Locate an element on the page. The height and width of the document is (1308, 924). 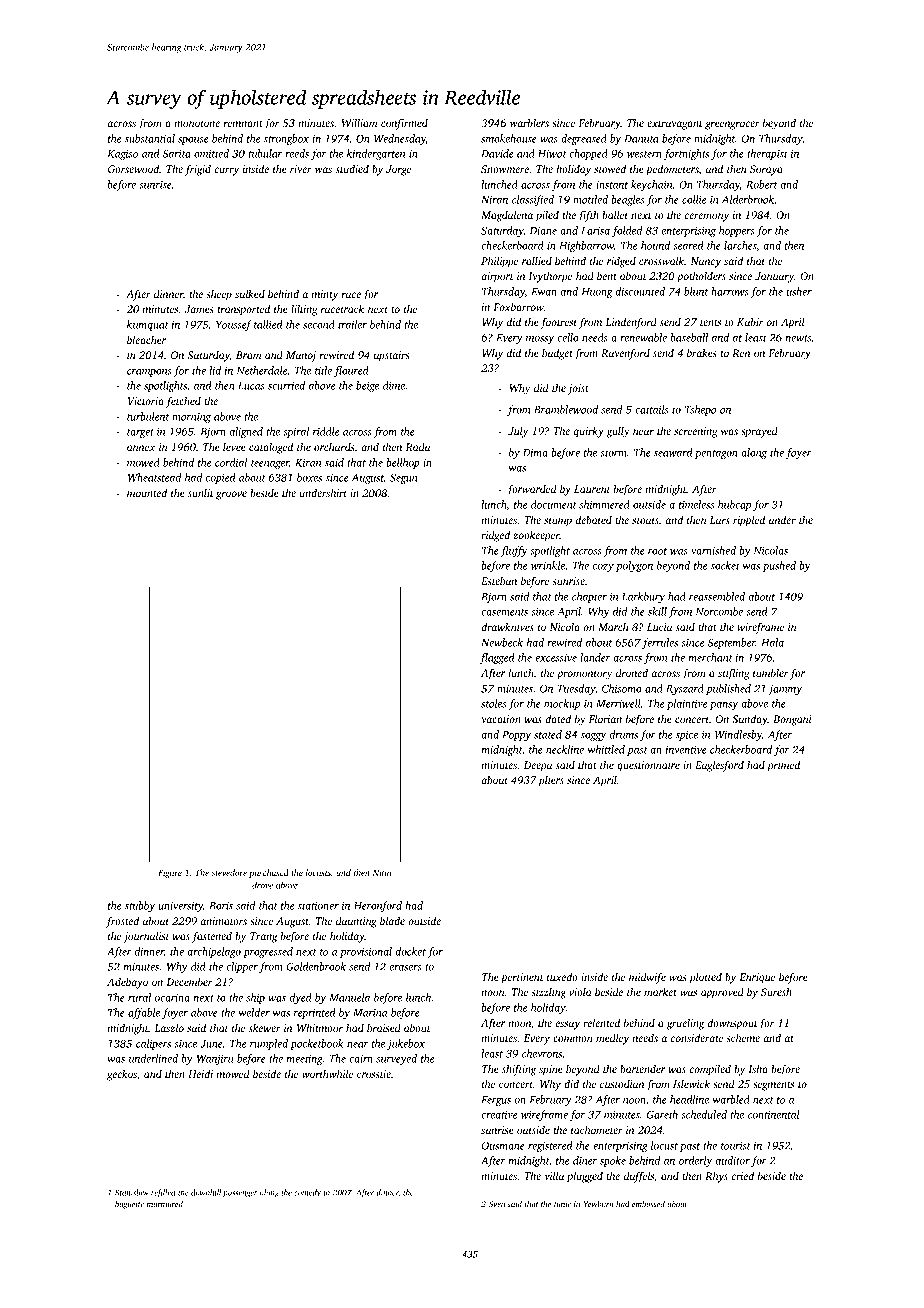
primed is located at coordinates (783, 766).
